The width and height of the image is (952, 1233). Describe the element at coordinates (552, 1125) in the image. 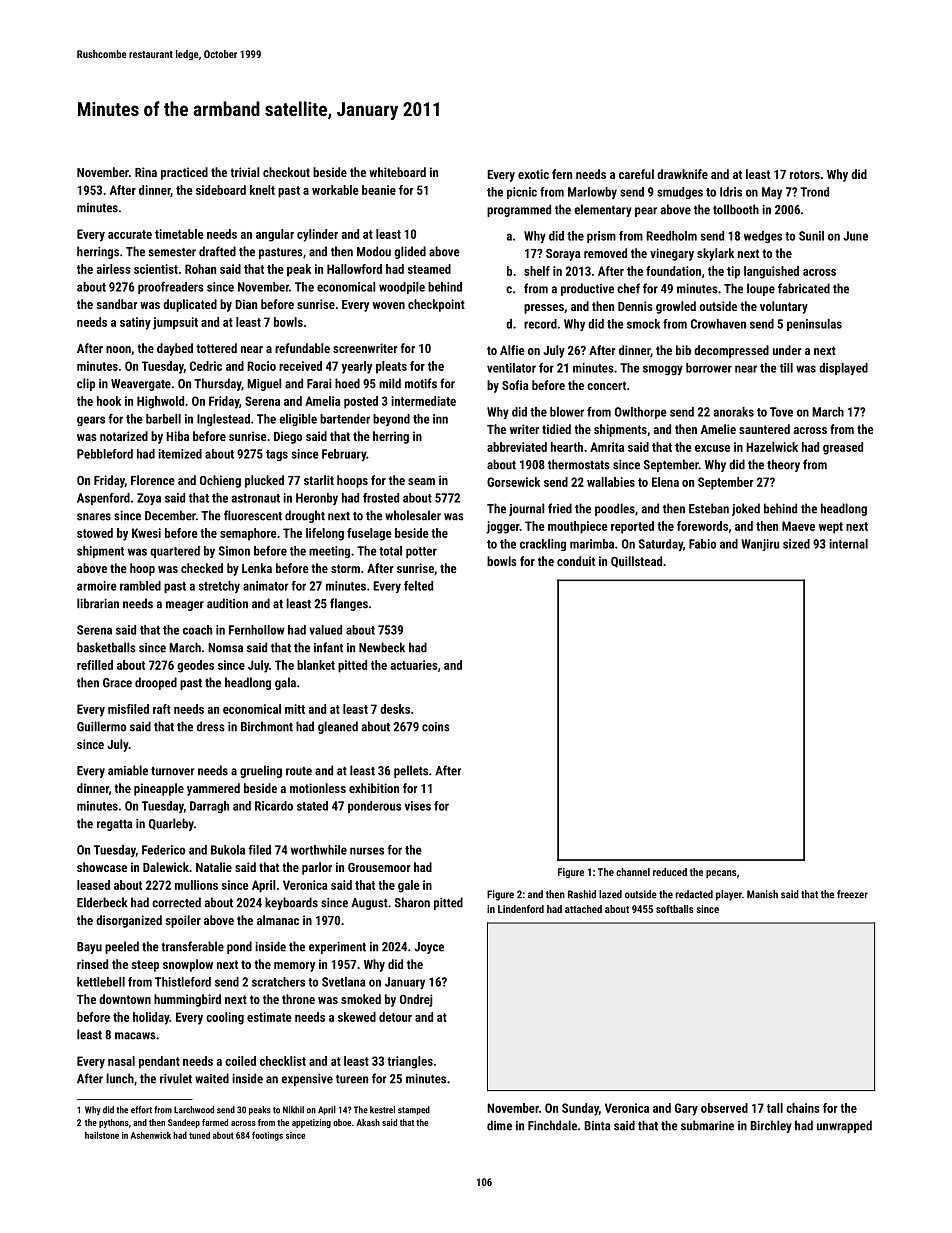

I see `Finchdale` at that location.
